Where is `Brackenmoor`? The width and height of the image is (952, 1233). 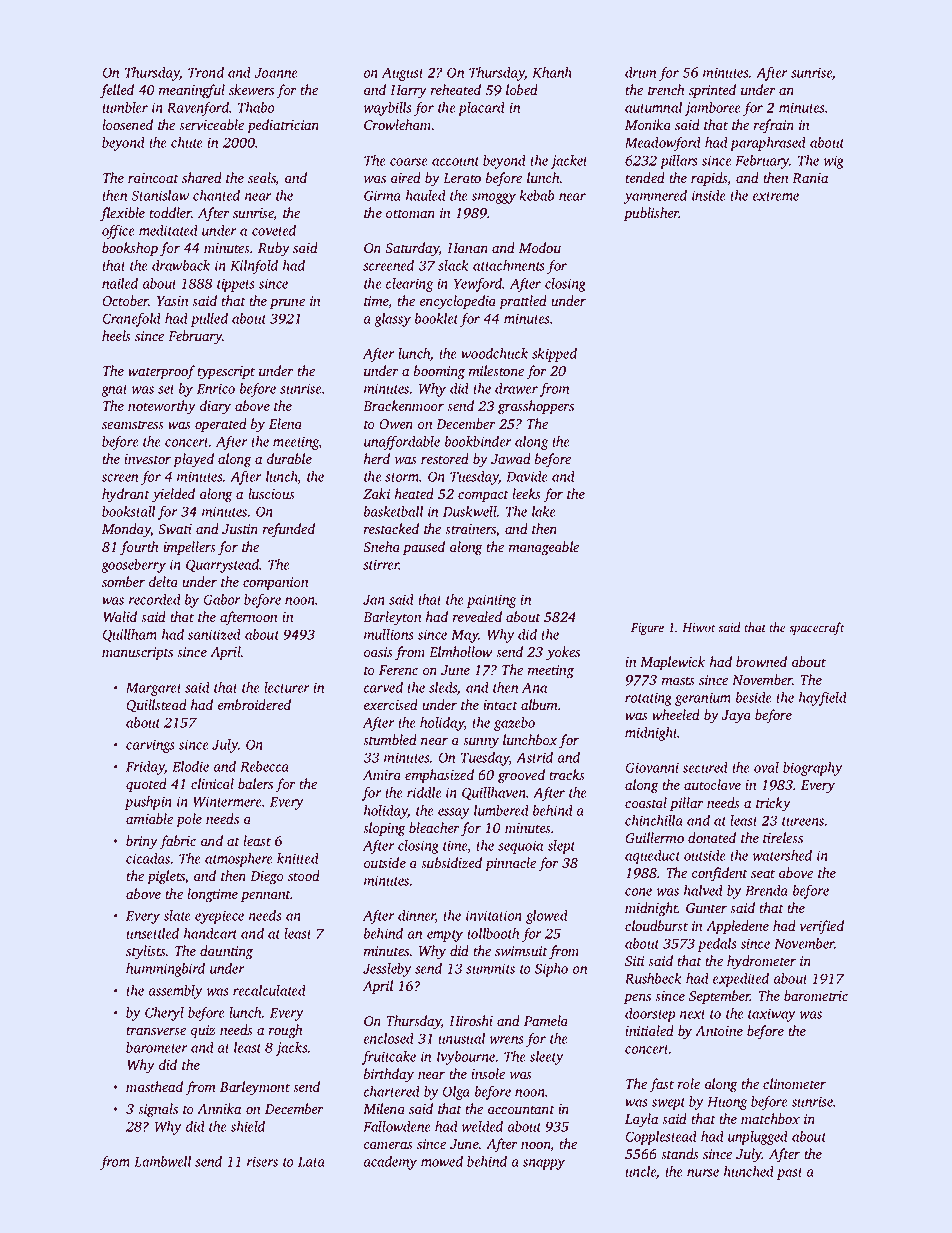 Brackenmoor is located at coordinates (403, 406).
